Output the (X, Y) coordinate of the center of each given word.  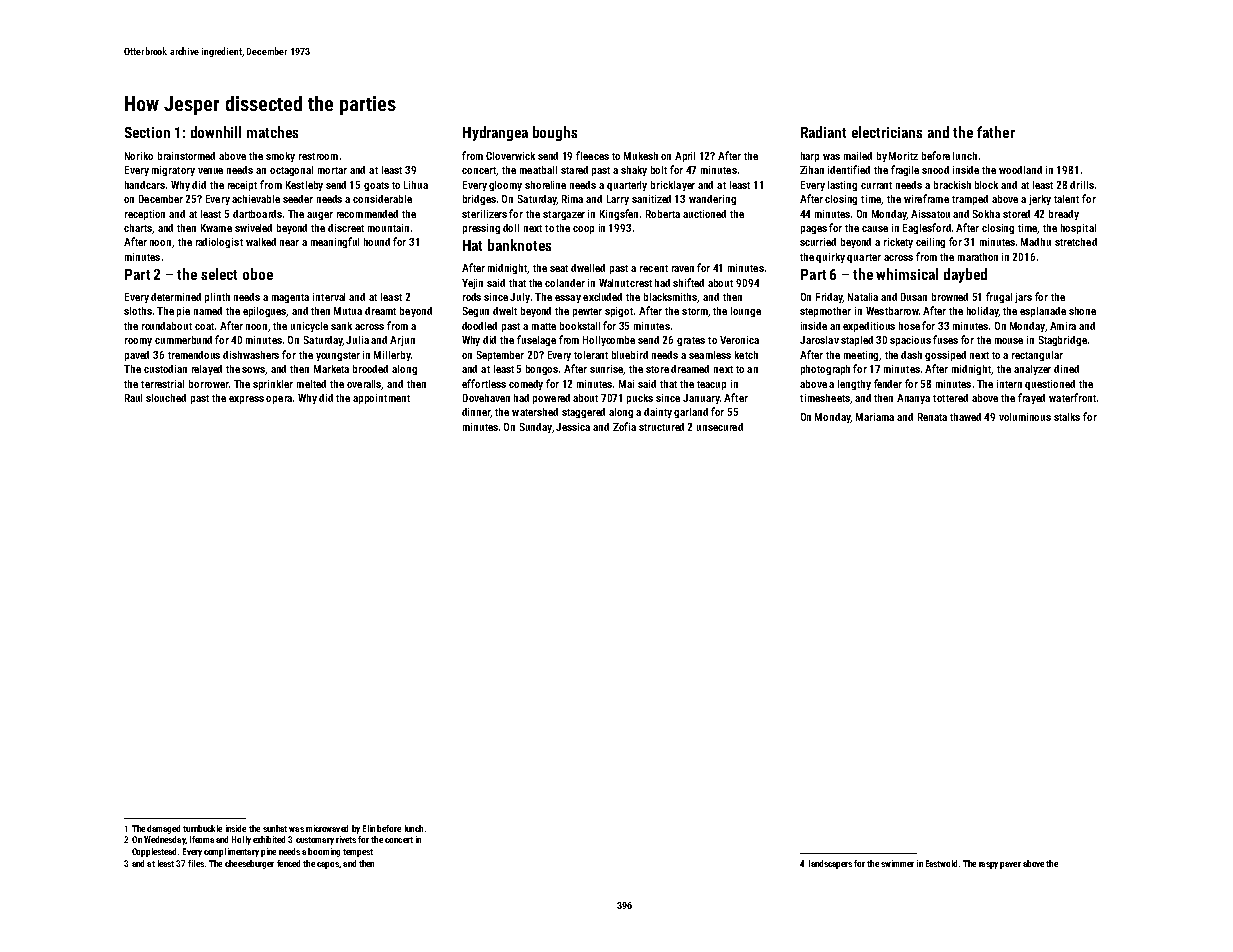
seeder (298, 199)
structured (661, 427)
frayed (1031, 398)
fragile (905, 170)
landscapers (830, 864)
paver (1010, 865)
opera (279, 400)
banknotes (519, 245)
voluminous (1025, 417)
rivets (346, 839)
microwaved (327, 828)
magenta (290, 298)
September (500, 356)
